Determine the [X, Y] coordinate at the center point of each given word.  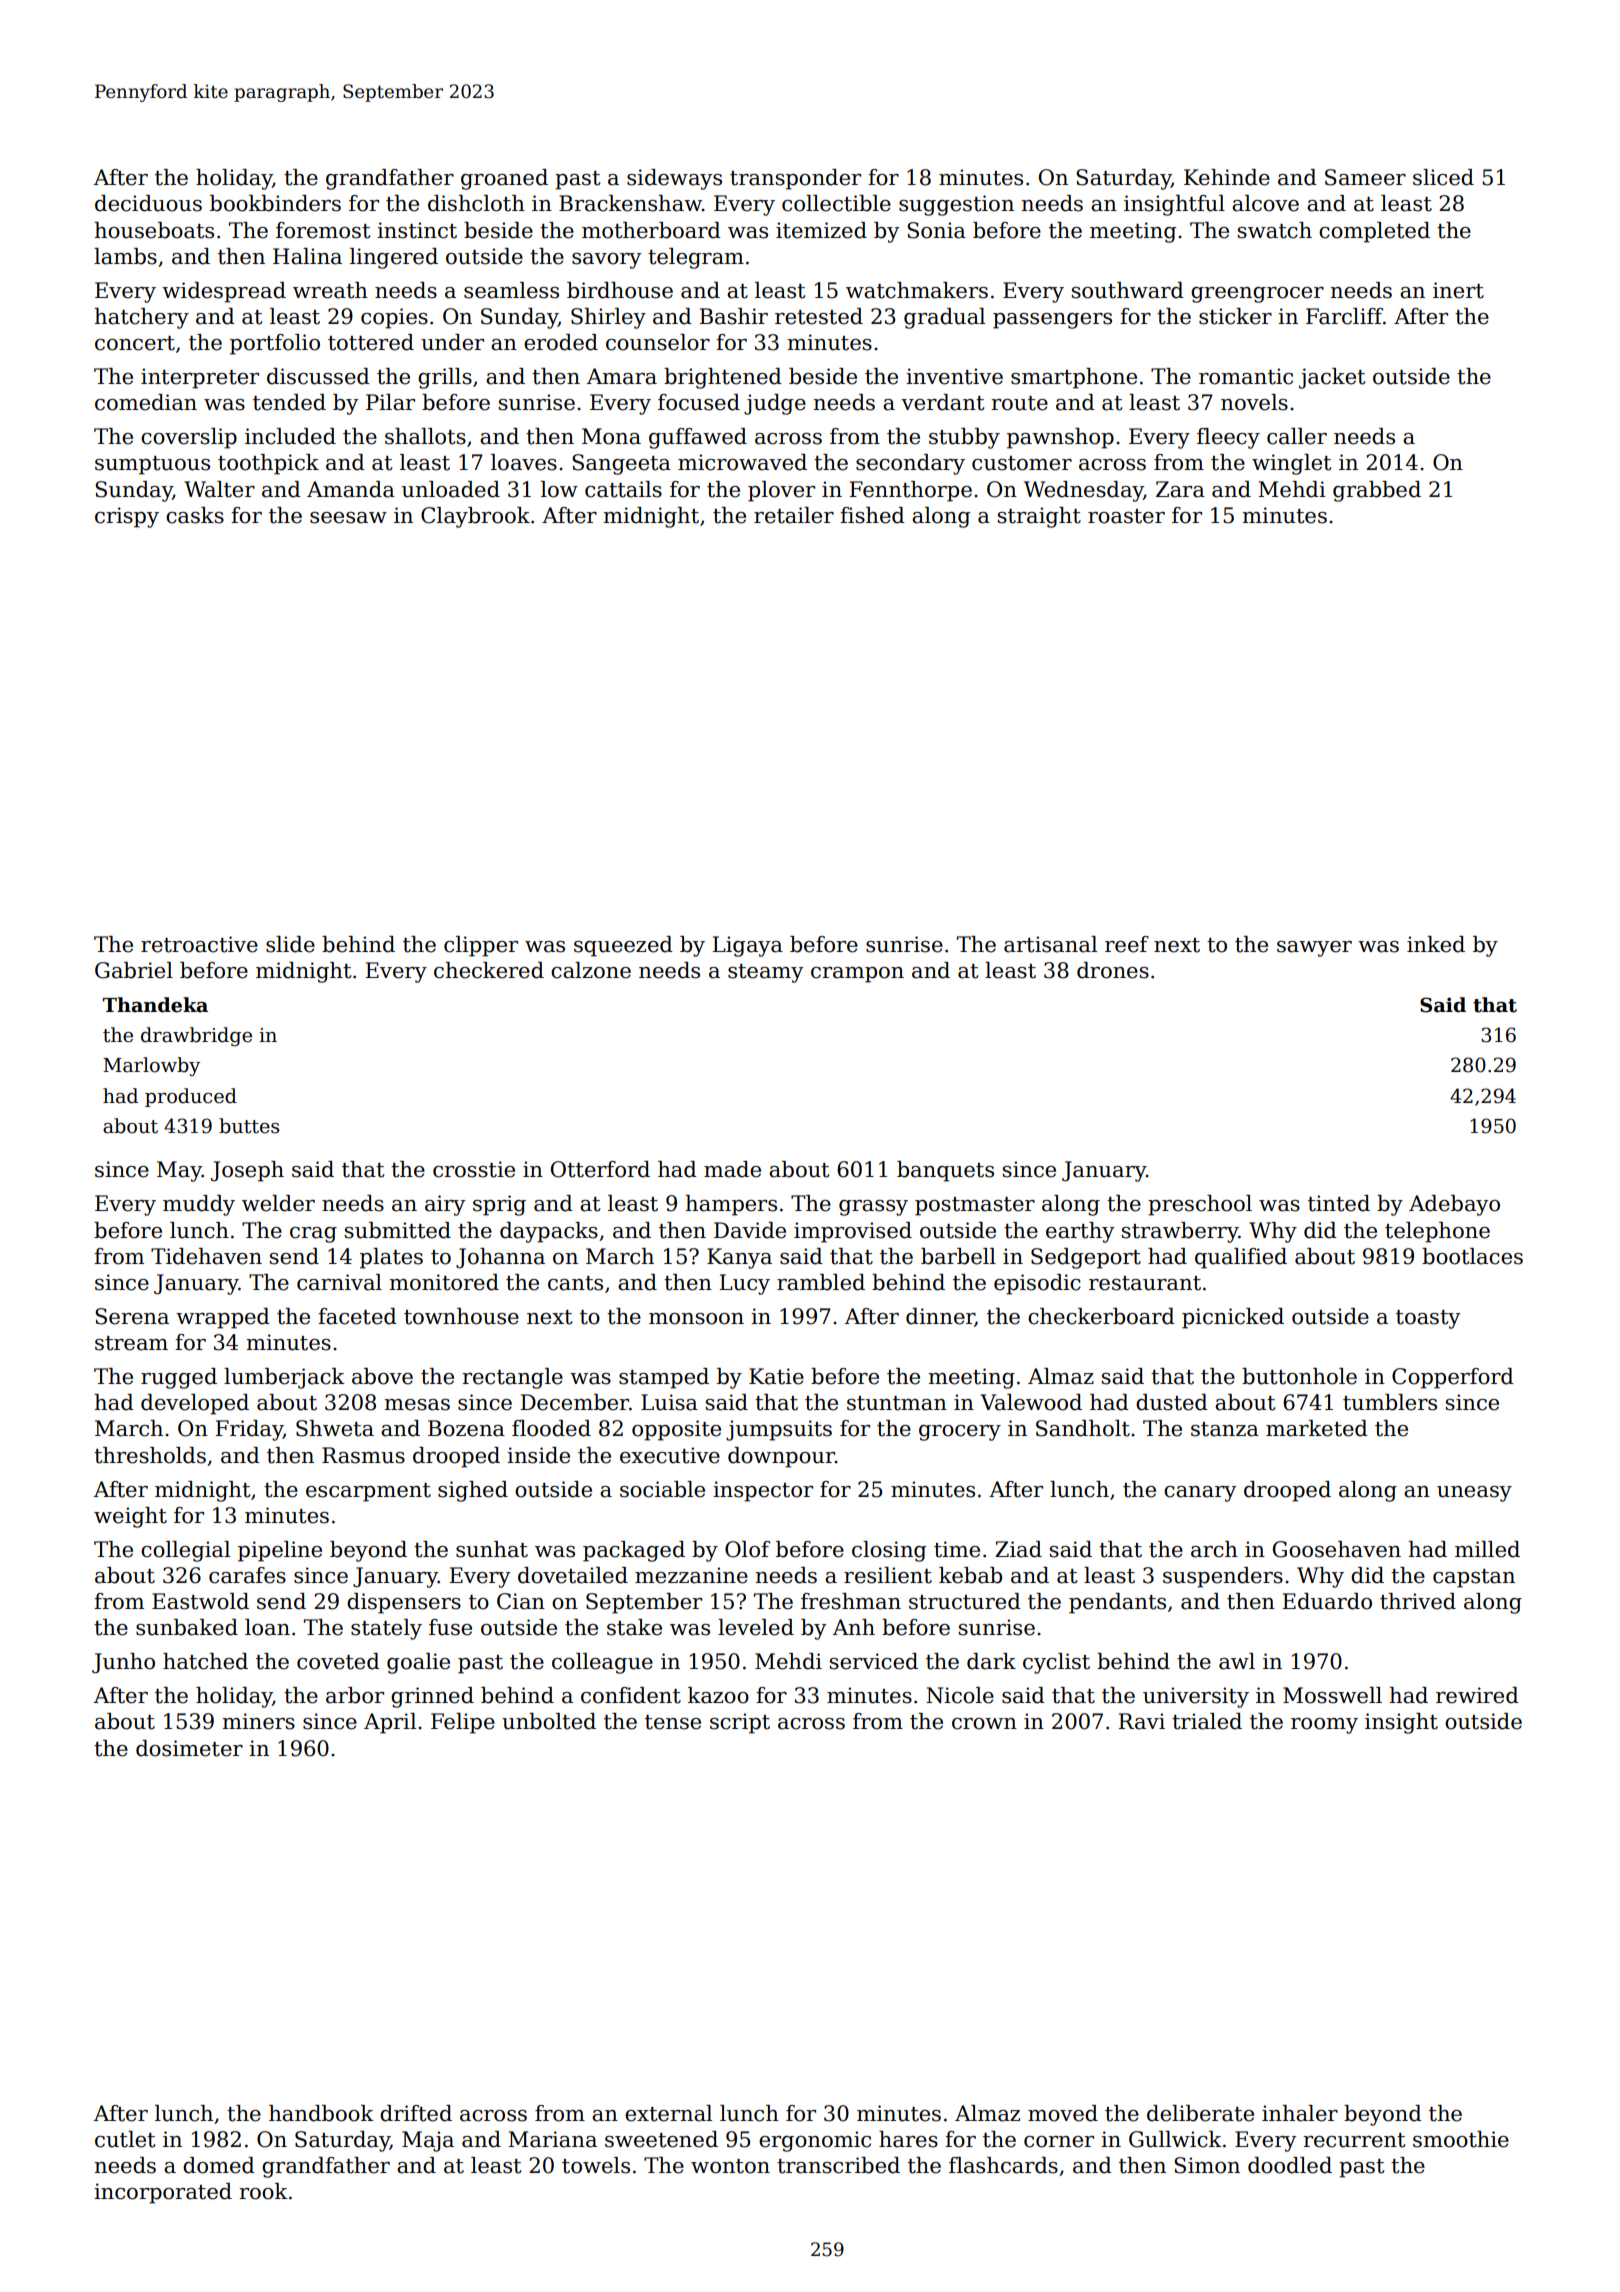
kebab [970, 1575]
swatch [1275, 230]
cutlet [125, 2139]
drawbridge [196, 1036]
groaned [504, 179]
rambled [821, 1282]
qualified [1241, 1258]
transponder [795, 179]
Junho [123, 1663]
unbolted [549, 1721]
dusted [1172, 1402]
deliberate [1200, 2113]
